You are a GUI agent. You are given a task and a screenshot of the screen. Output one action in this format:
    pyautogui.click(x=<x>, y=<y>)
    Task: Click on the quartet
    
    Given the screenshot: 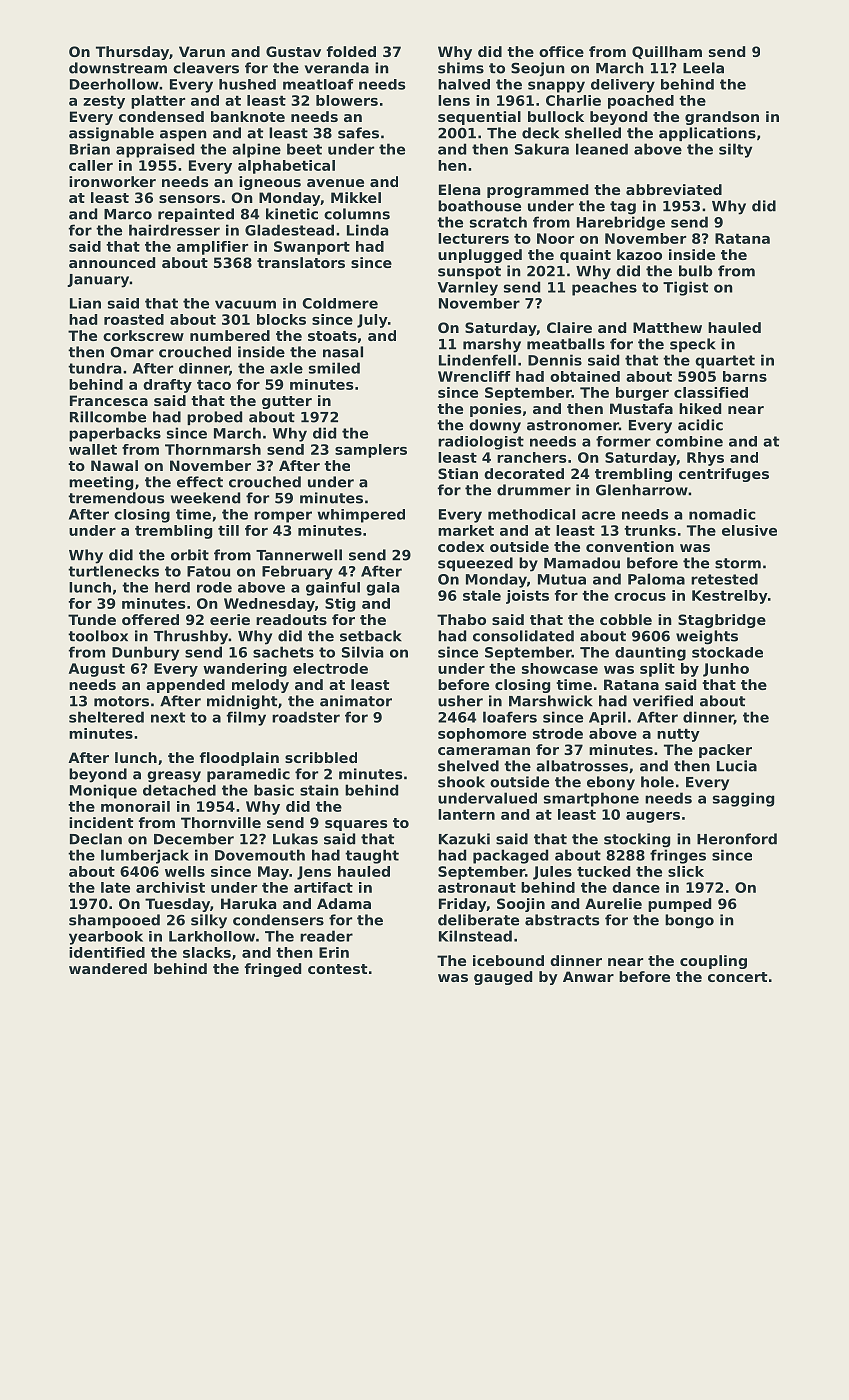 What is the action you would take?
    pyautogui.click(x=725, y=362)
